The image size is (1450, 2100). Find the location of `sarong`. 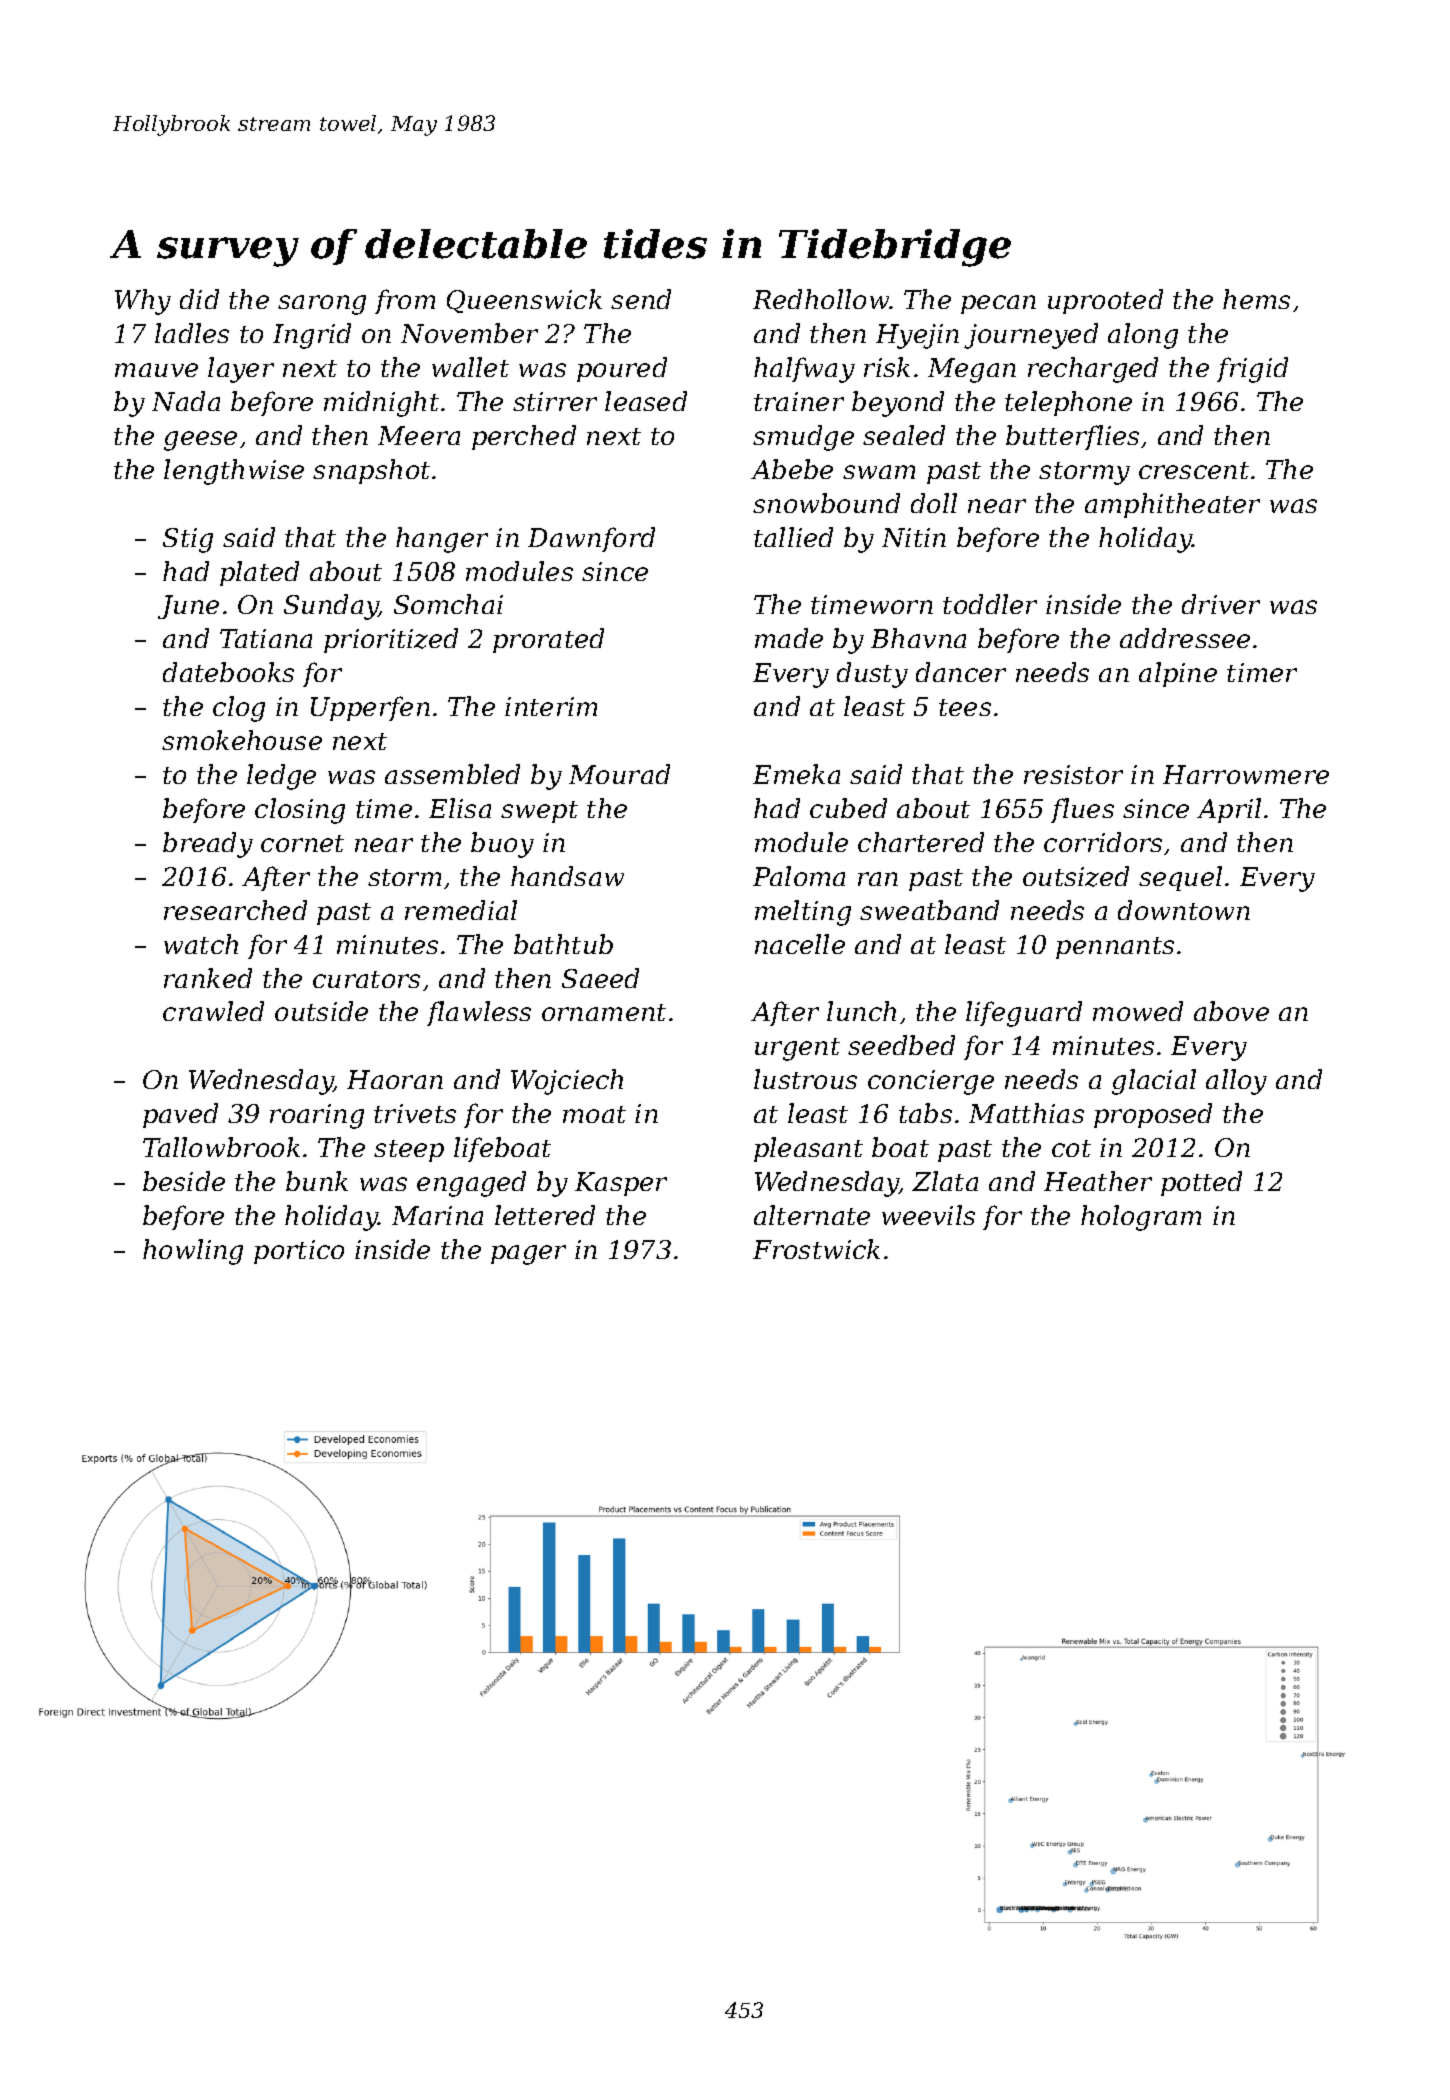

sarong is located at coordinates (322, 305).
